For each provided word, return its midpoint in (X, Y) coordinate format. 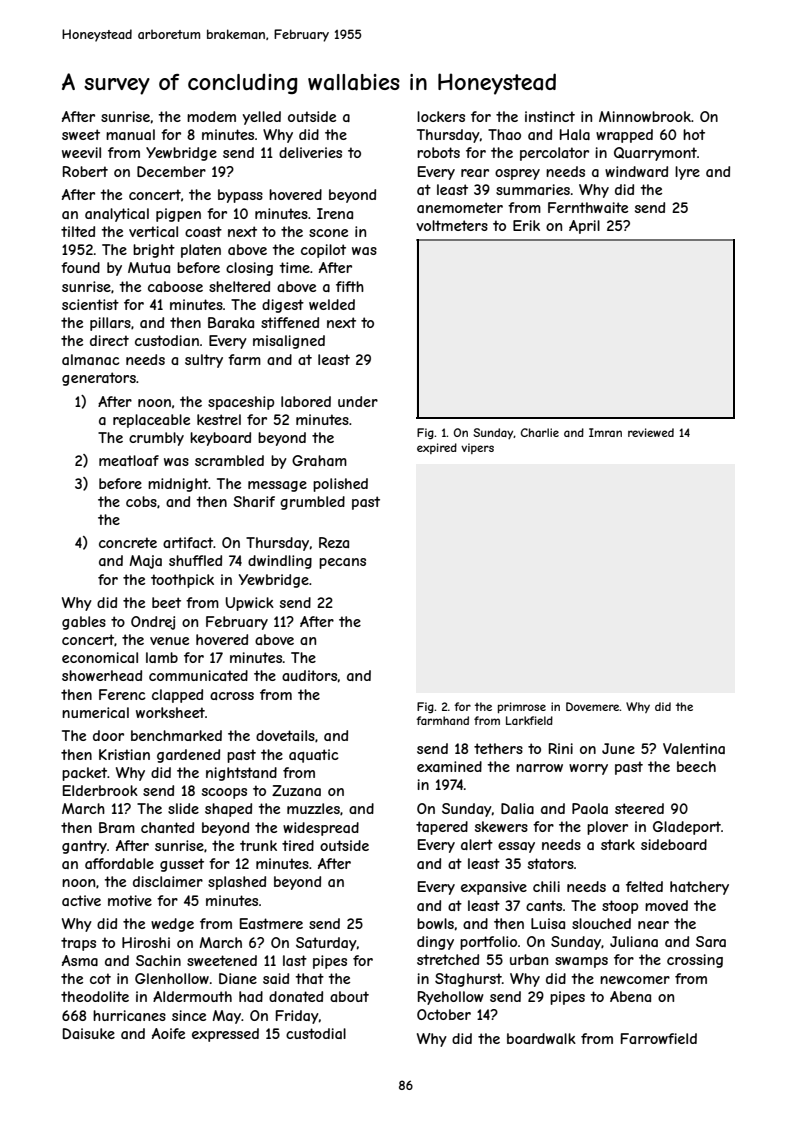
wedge (172, 925)
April (584, 227)
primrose (522, 707)
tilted (78, 231)
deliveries (310, 152)
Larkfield (529, 720)
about (349, 996)
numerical (95, 712)
